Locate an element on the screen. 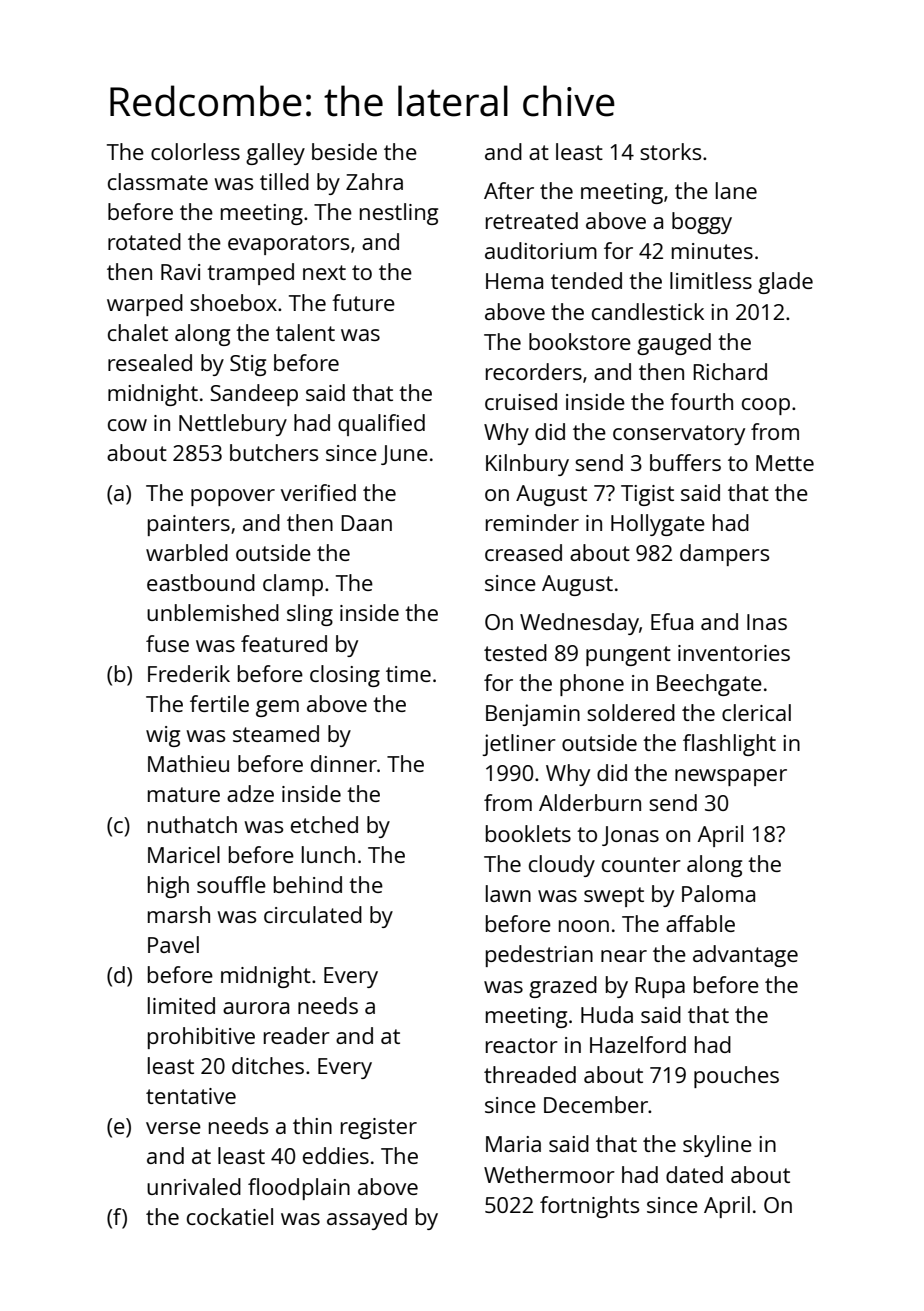 This screenshot has width=924, height=1311. unrivaled is located at coordinates (194, 1186).
